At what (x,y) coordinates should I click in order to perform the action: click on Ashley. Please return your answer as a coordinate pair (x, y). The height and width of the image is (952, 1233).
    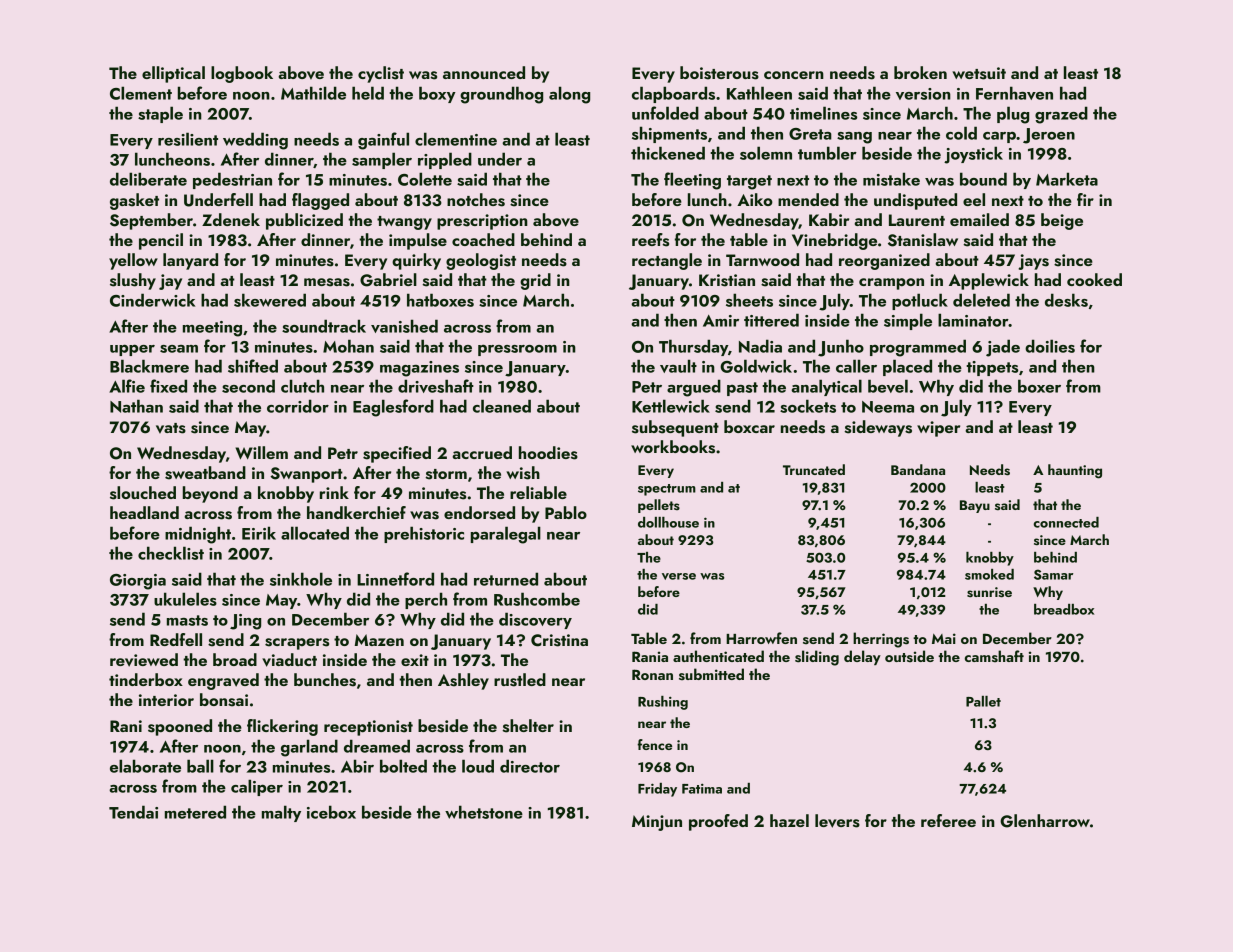
    Looking at the image, I should click on (463, 681).
